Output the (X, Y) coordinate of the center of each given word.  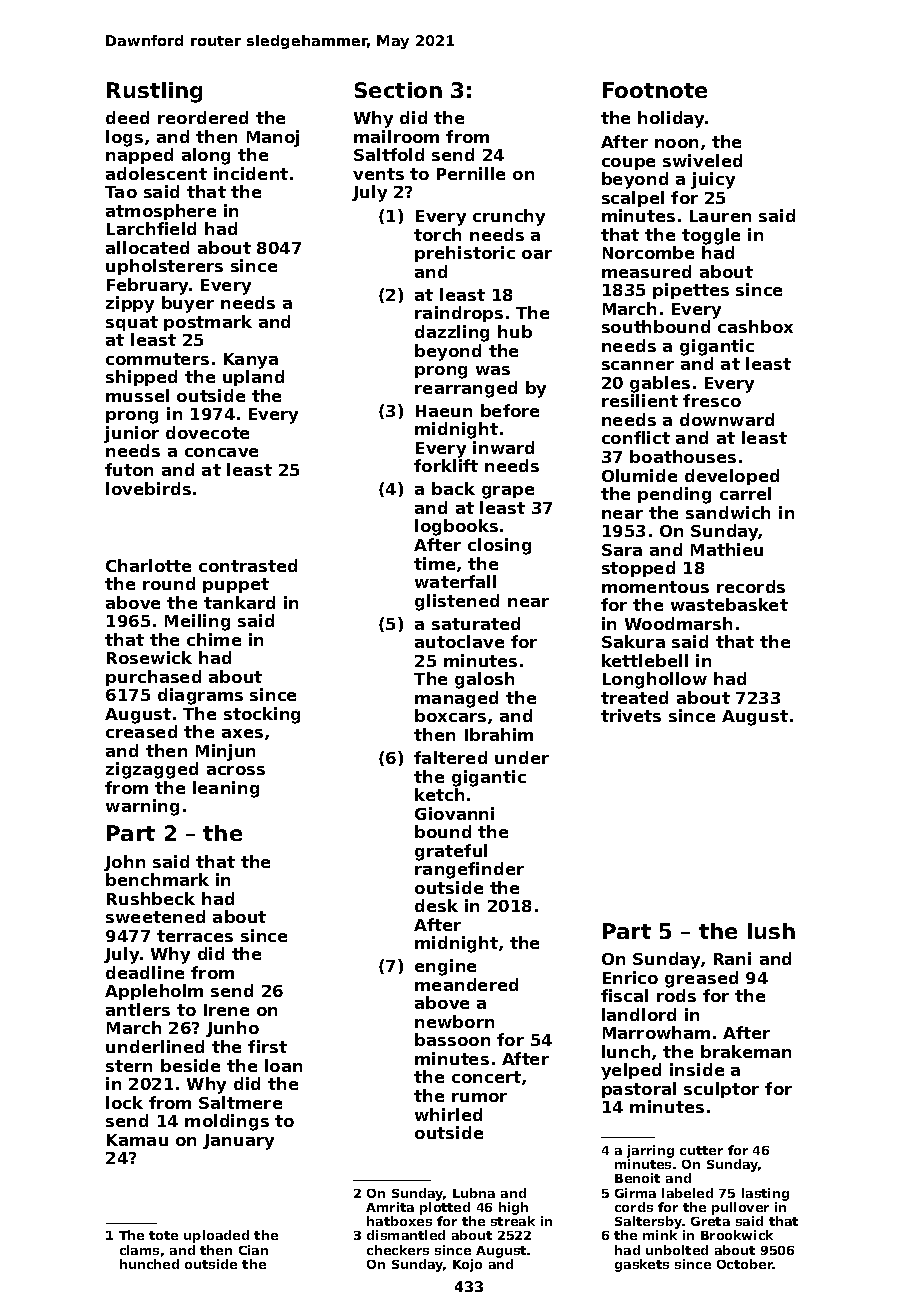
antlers (138, 1009)
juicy (713, 180)
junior (131, 434)
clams (139, 1250)
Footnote (655, 90)
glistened (457, 602)
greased (701, 979)
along (206, 156)
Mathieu (727, 549)
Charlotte (148, 565)
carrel (745, 493)
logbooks (456, 527)
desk (436, 905)
